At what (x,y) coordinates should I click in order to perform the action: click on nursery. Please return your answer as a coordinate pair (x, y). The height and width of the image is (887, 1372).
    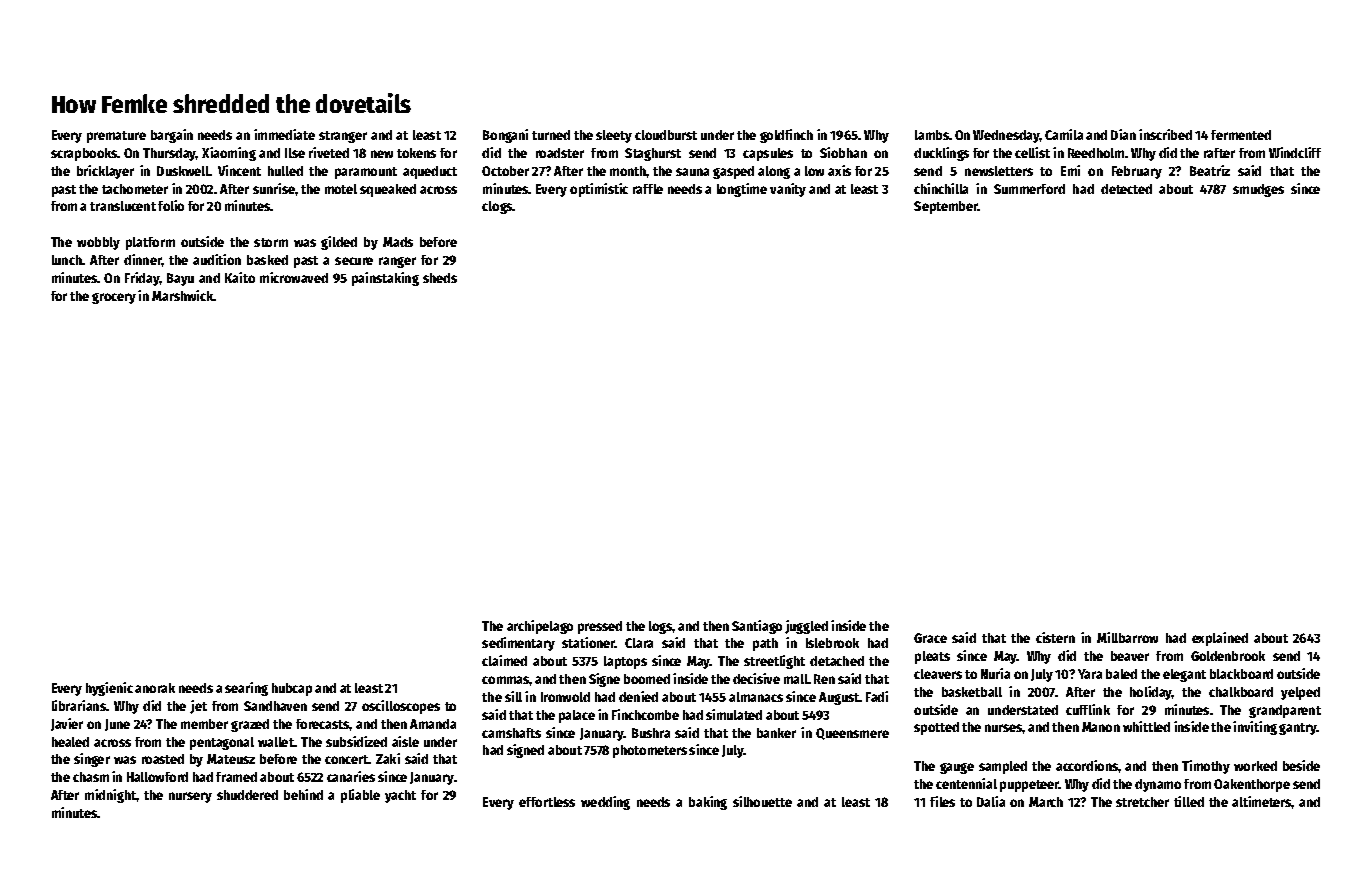
    Looking at the image, I should click on (190, 797).
